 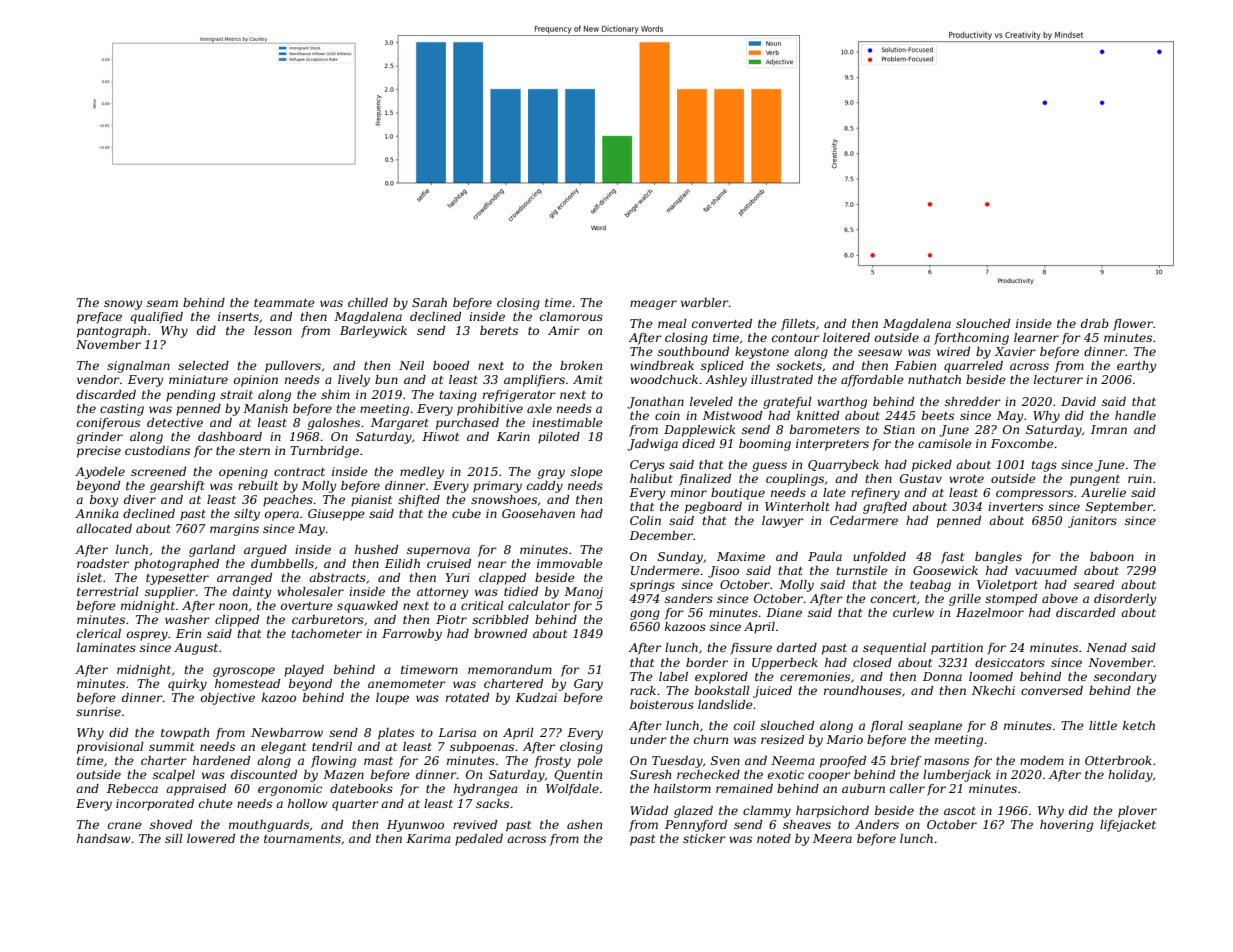 What do you see at coordinates (1095, 323) in the screenshot?
I see `drab` at bounding box center [1095, 323].
